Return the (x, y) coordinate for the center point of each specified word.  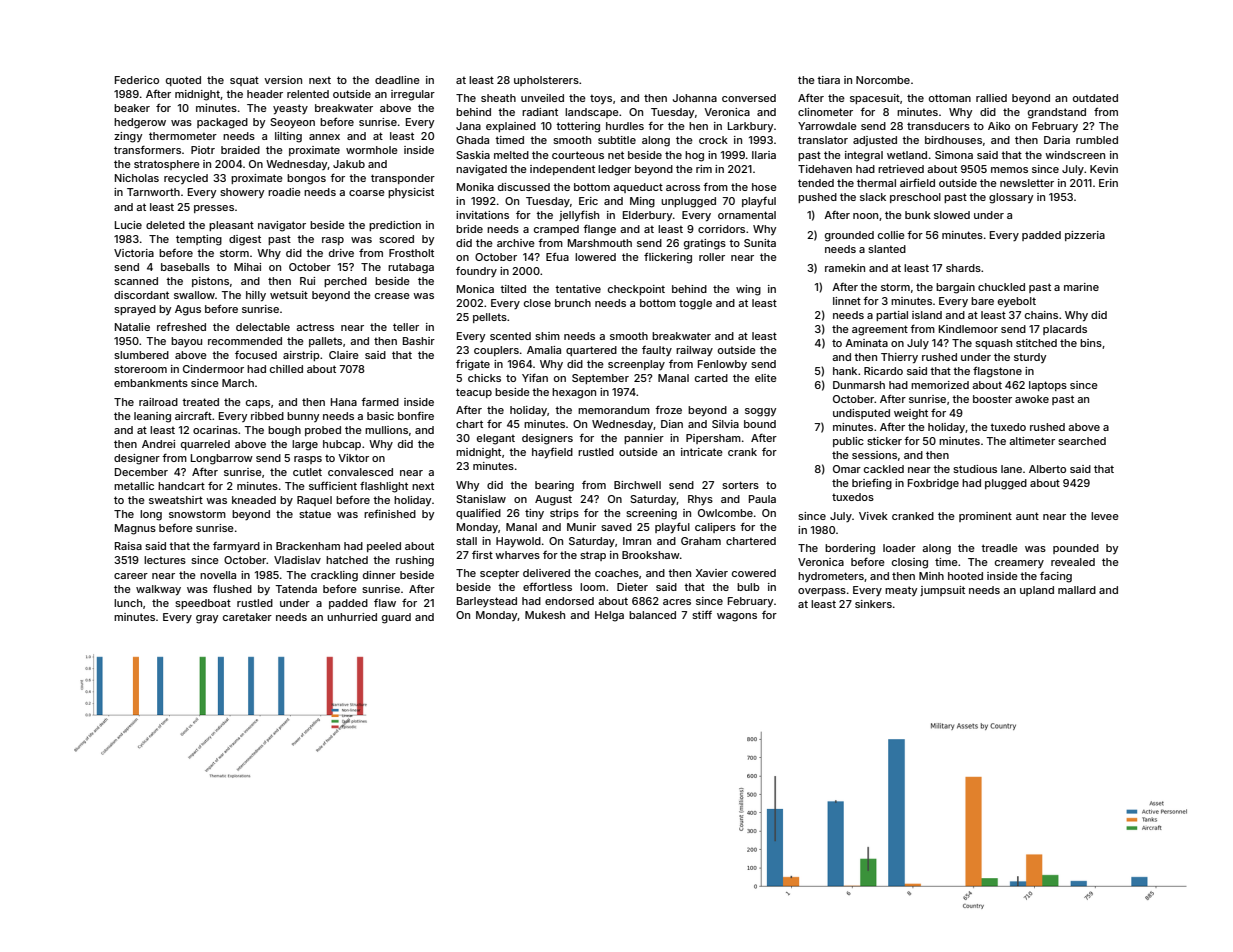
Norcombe (883, 80)
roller (712, 257)
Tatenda (296, 589)
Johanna (695, 98)
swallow (194, 295)
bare (982, 301)
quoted (183, 81)
